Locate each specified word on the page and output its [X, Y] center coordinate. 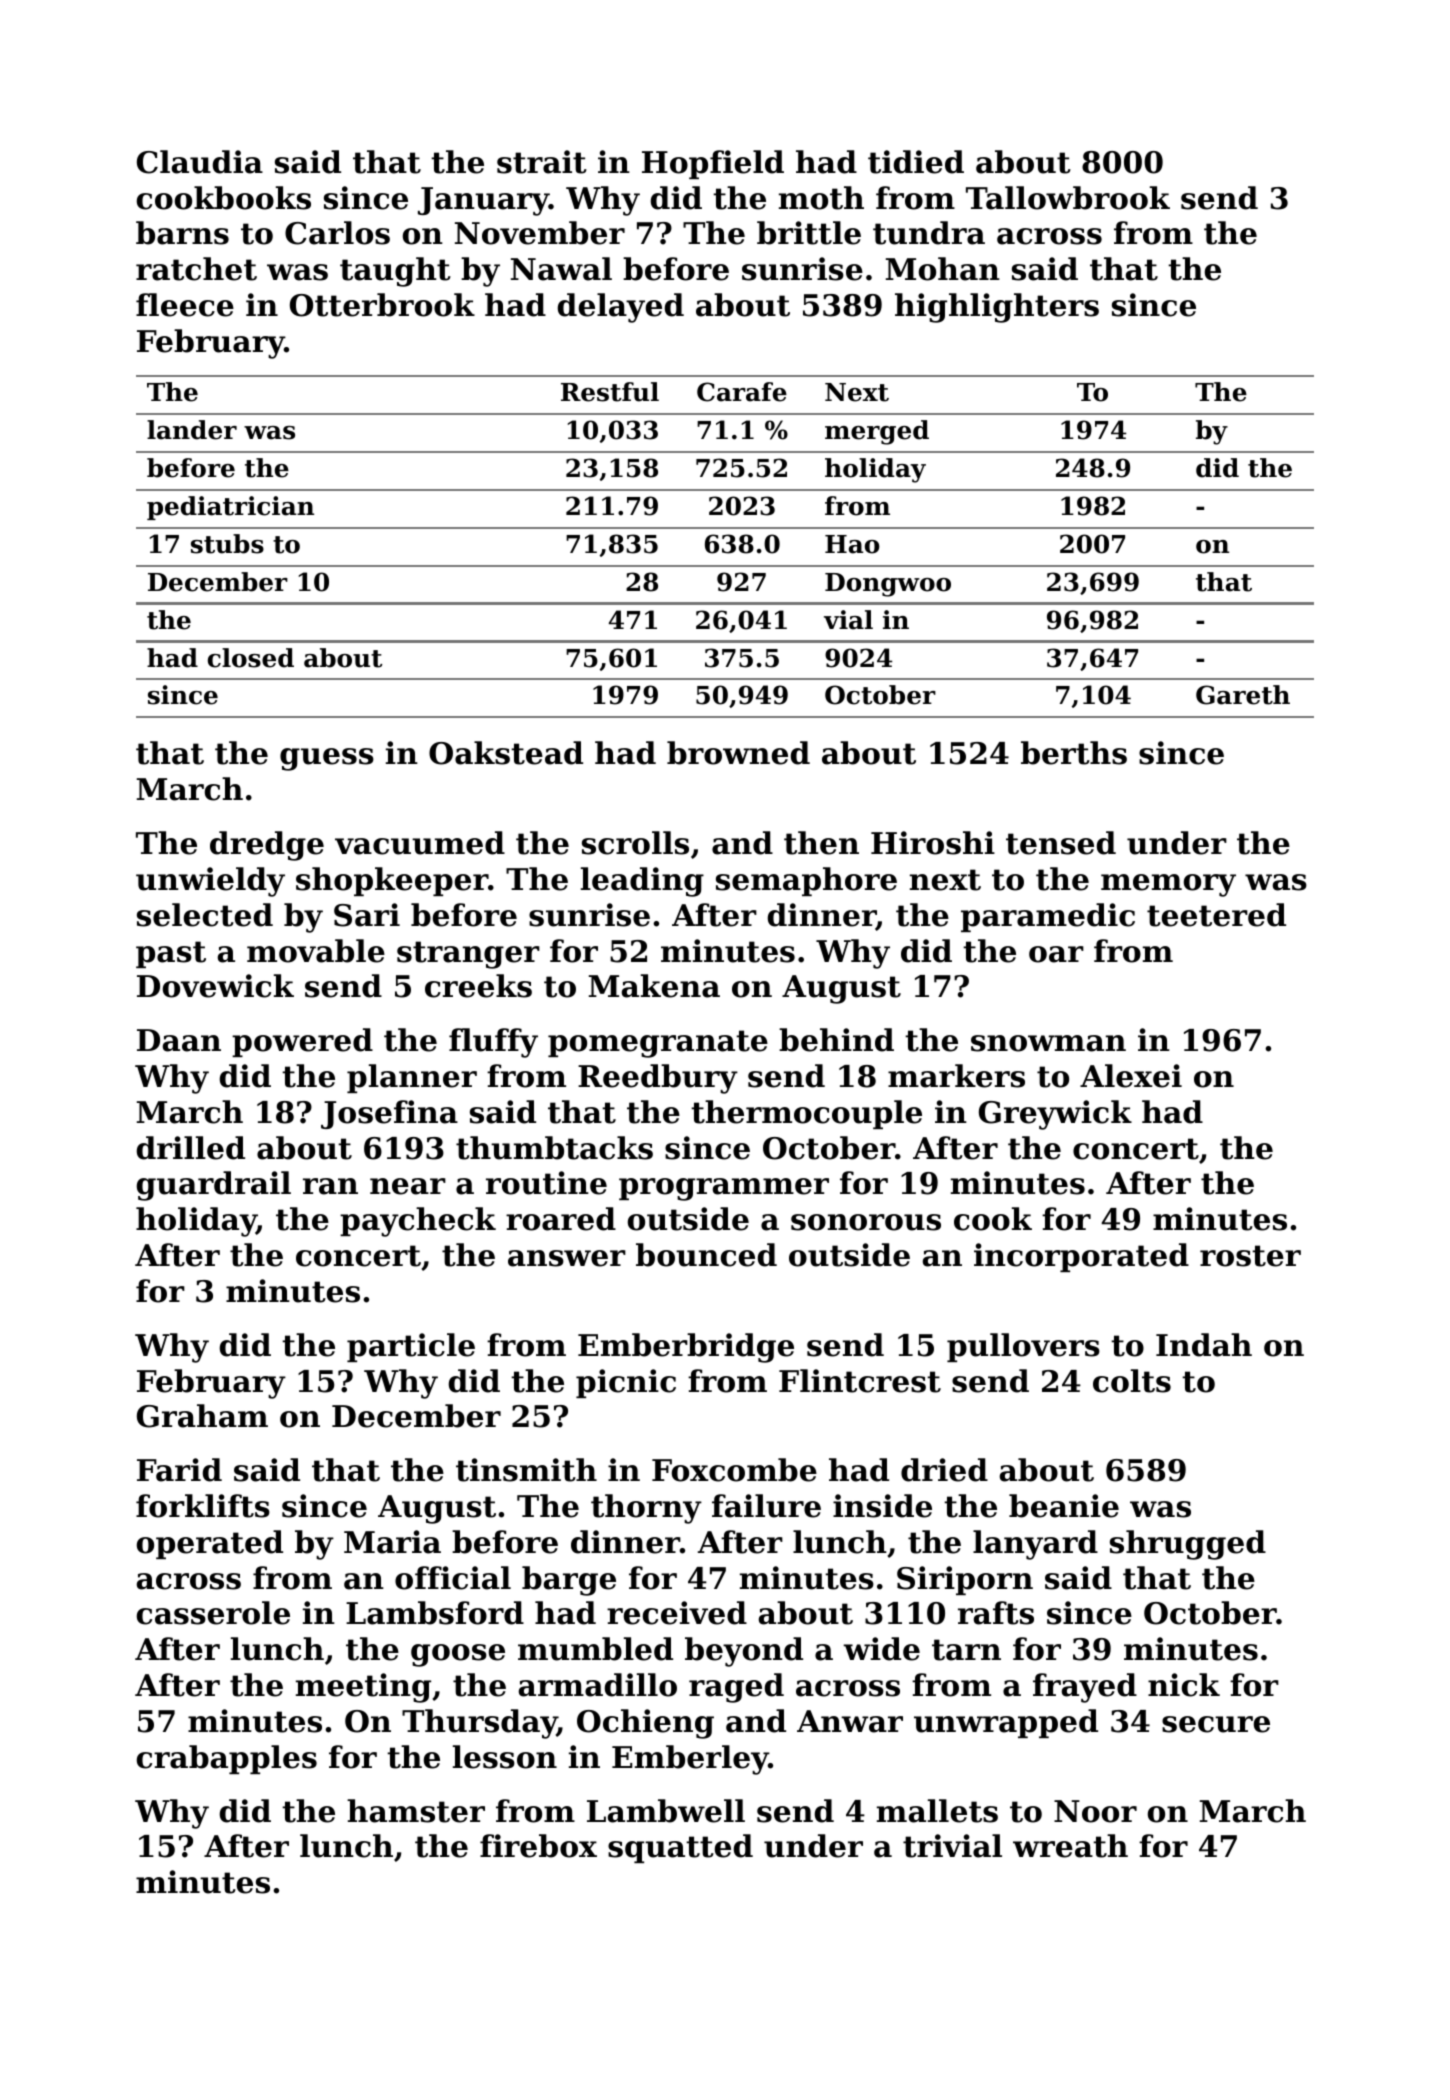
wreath [1070, 1846]
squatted [680, 1848]
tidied [916, 162]
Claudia [200, 162]
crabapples [227, 1759]
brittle [809, 233]
